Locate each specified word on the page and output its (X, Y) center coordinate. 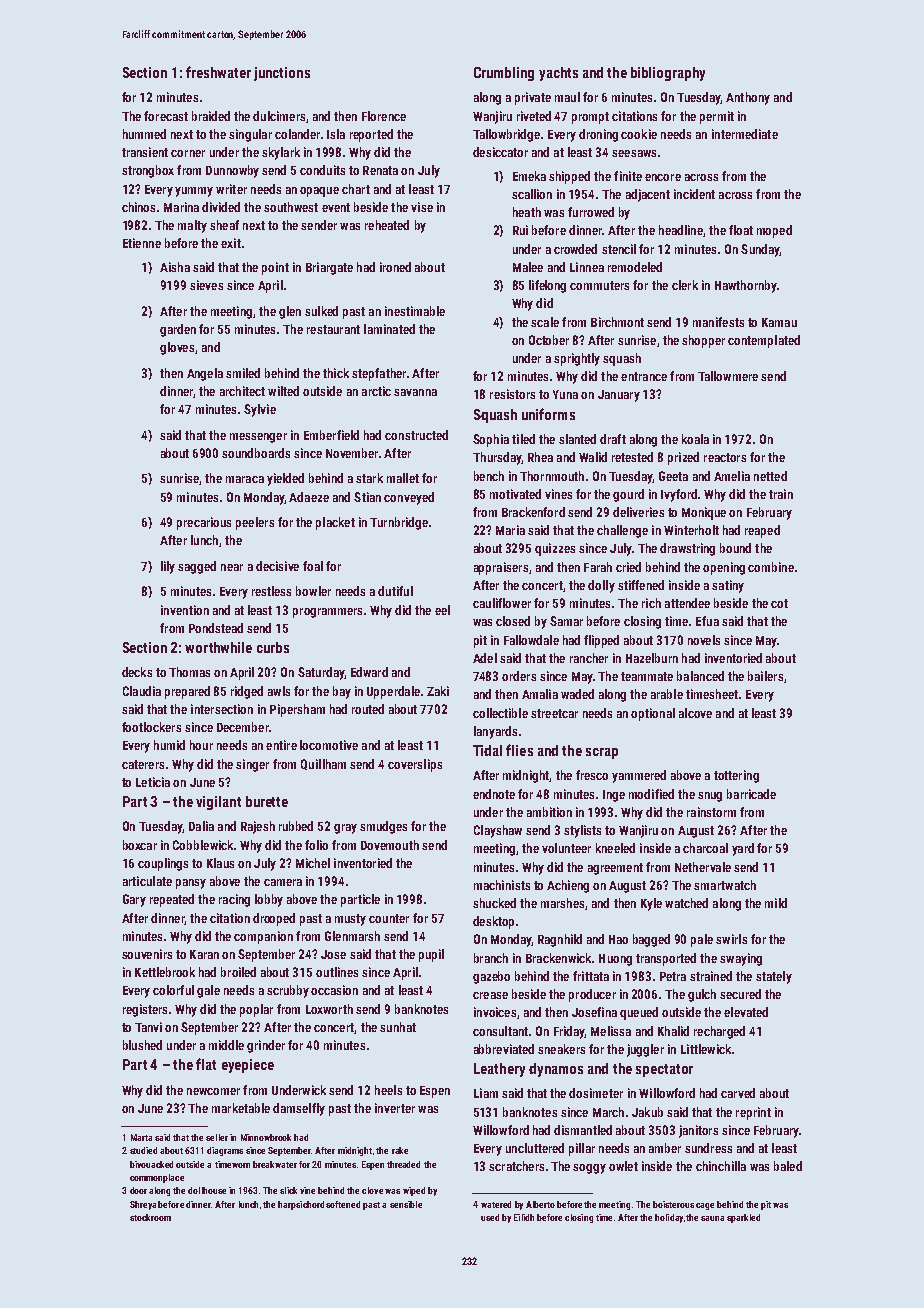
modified (651, 794)
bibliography (668, 74)
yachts (558, 74)
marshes (562, 903)
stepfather (379, 374)
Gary (134, 900)
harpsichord (301, 1205)
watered (496, 1204)
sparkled (743, 1218)
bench (489, 476)
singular (250, 135)
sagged (197, 567)
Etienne (142, 243)
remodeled (635, 267)
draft (613, 439)
